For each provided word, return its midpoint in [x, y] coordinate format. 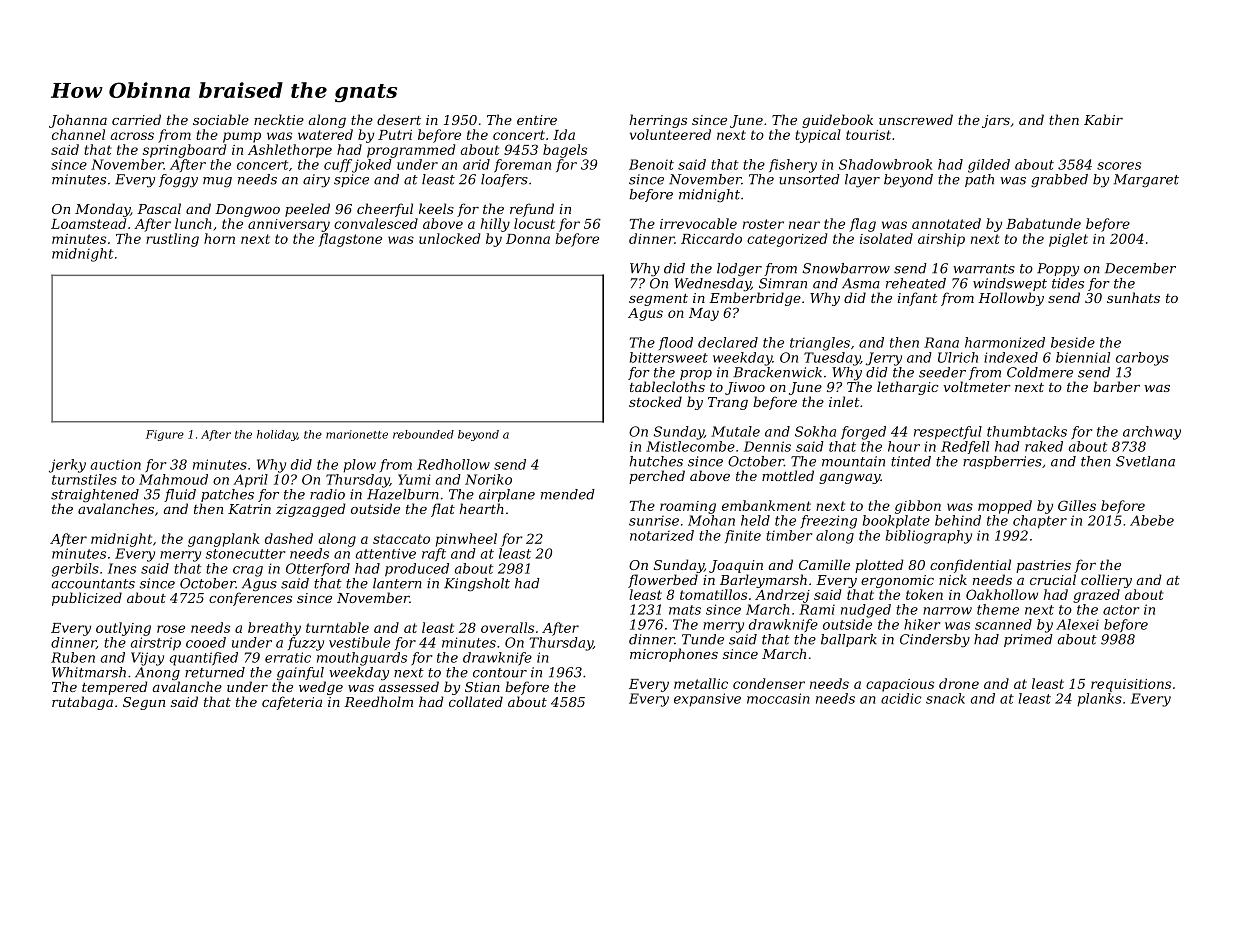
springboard [184, 151]
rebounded [423, 434]
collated [476, 701]
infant [918, 299]
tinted [911, 461]
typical [818, 136]
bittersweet [669, 357]
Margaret [1146, 180]
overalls [507, 627]
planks [1099, 700]
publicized [87, 599]
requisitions [1131, 685]
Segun [144, 703]
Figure [165, 435]
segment [658, 299]
